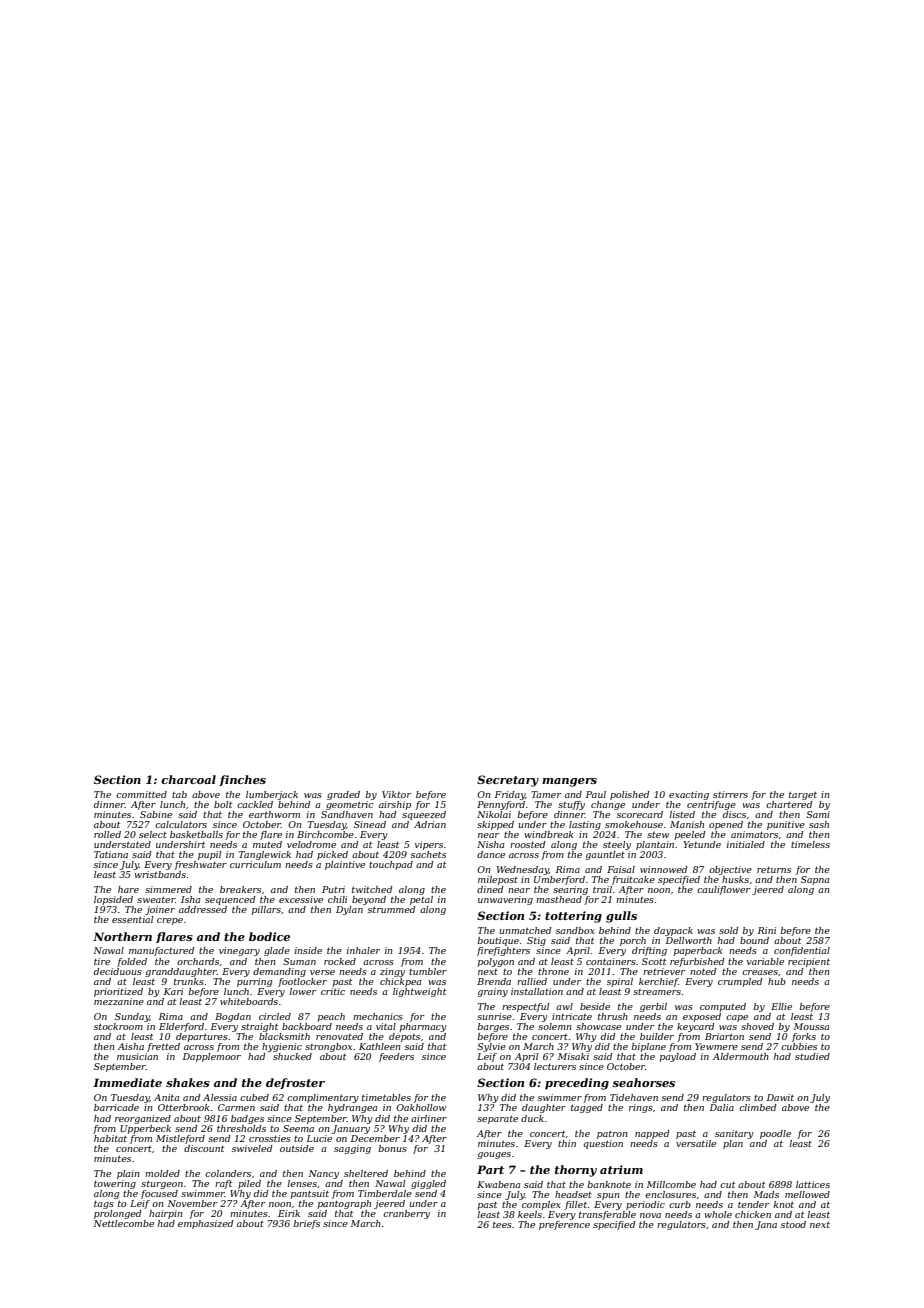  What do you see at coordinates (728, 930) in the screenshot?
I see `sold` at bounding box center [728, 930].
